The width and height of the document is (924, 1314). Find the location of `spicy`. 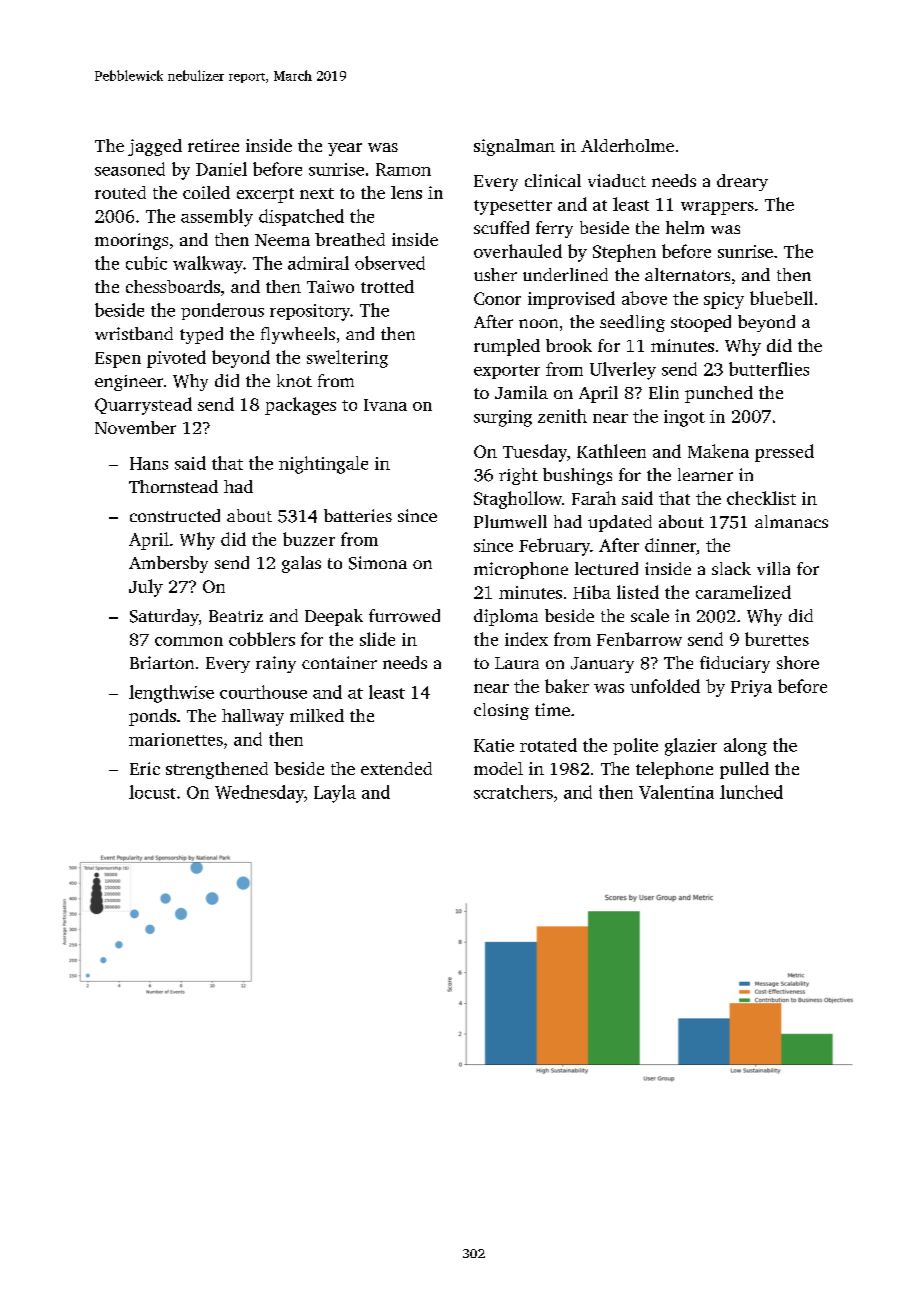

spicy is located at coordinates (724, 300).
